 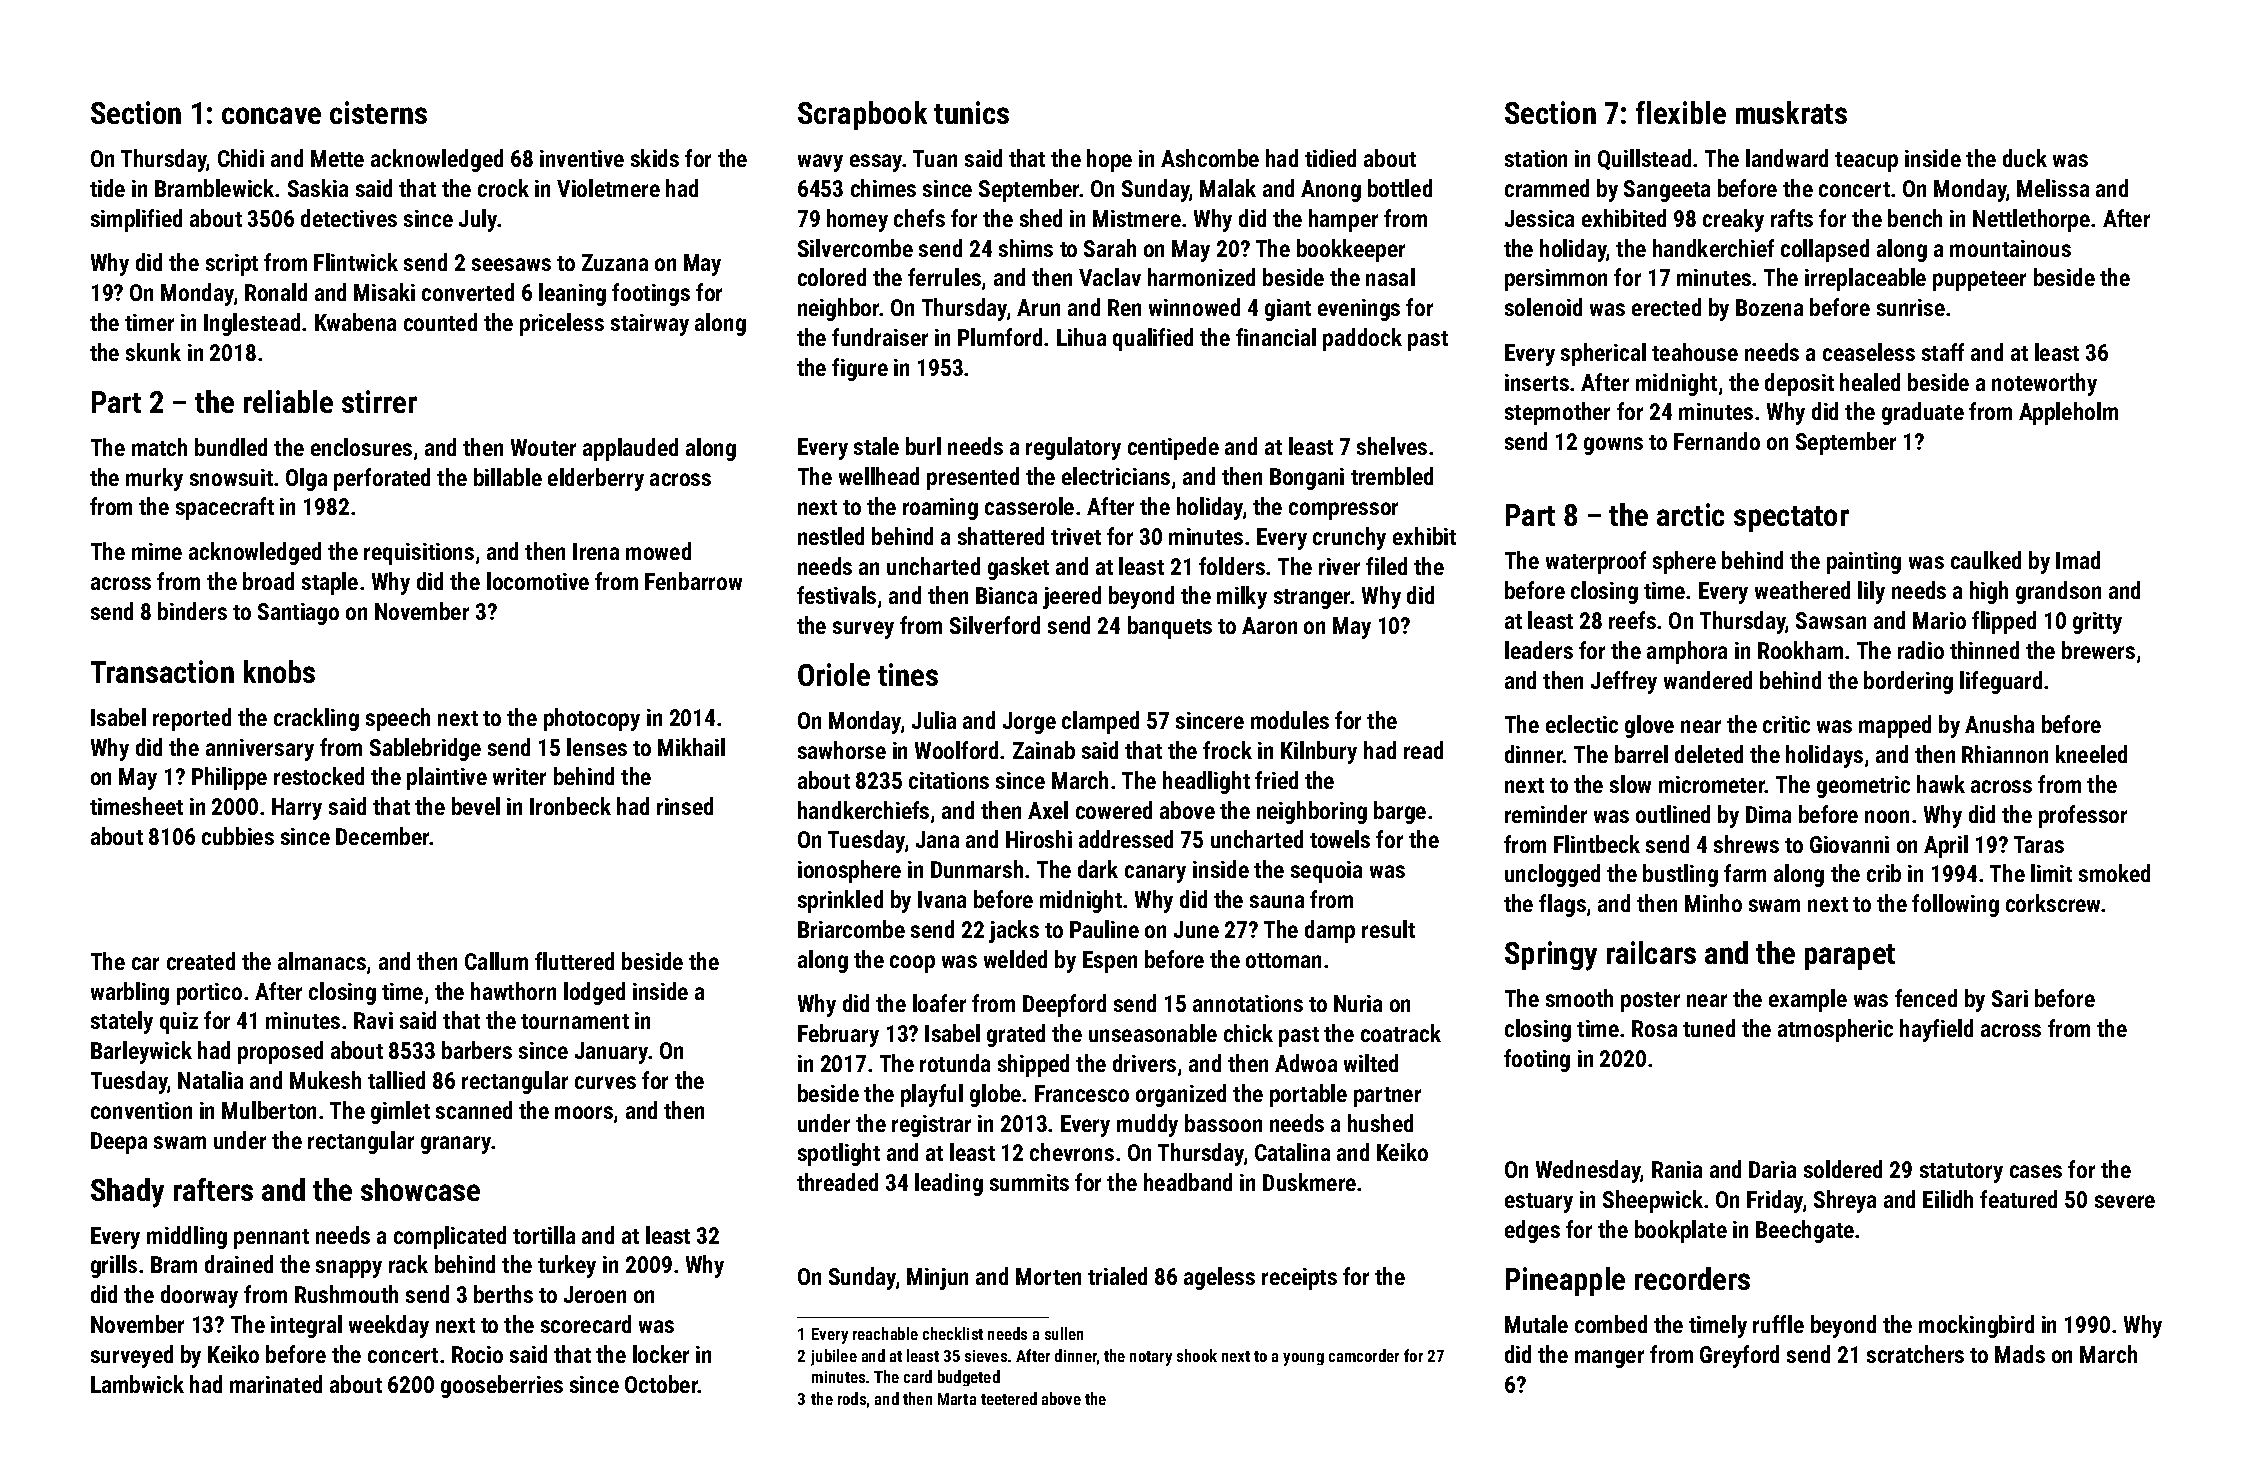 I want to click on muskrats, so click(x=1791, y=112).
